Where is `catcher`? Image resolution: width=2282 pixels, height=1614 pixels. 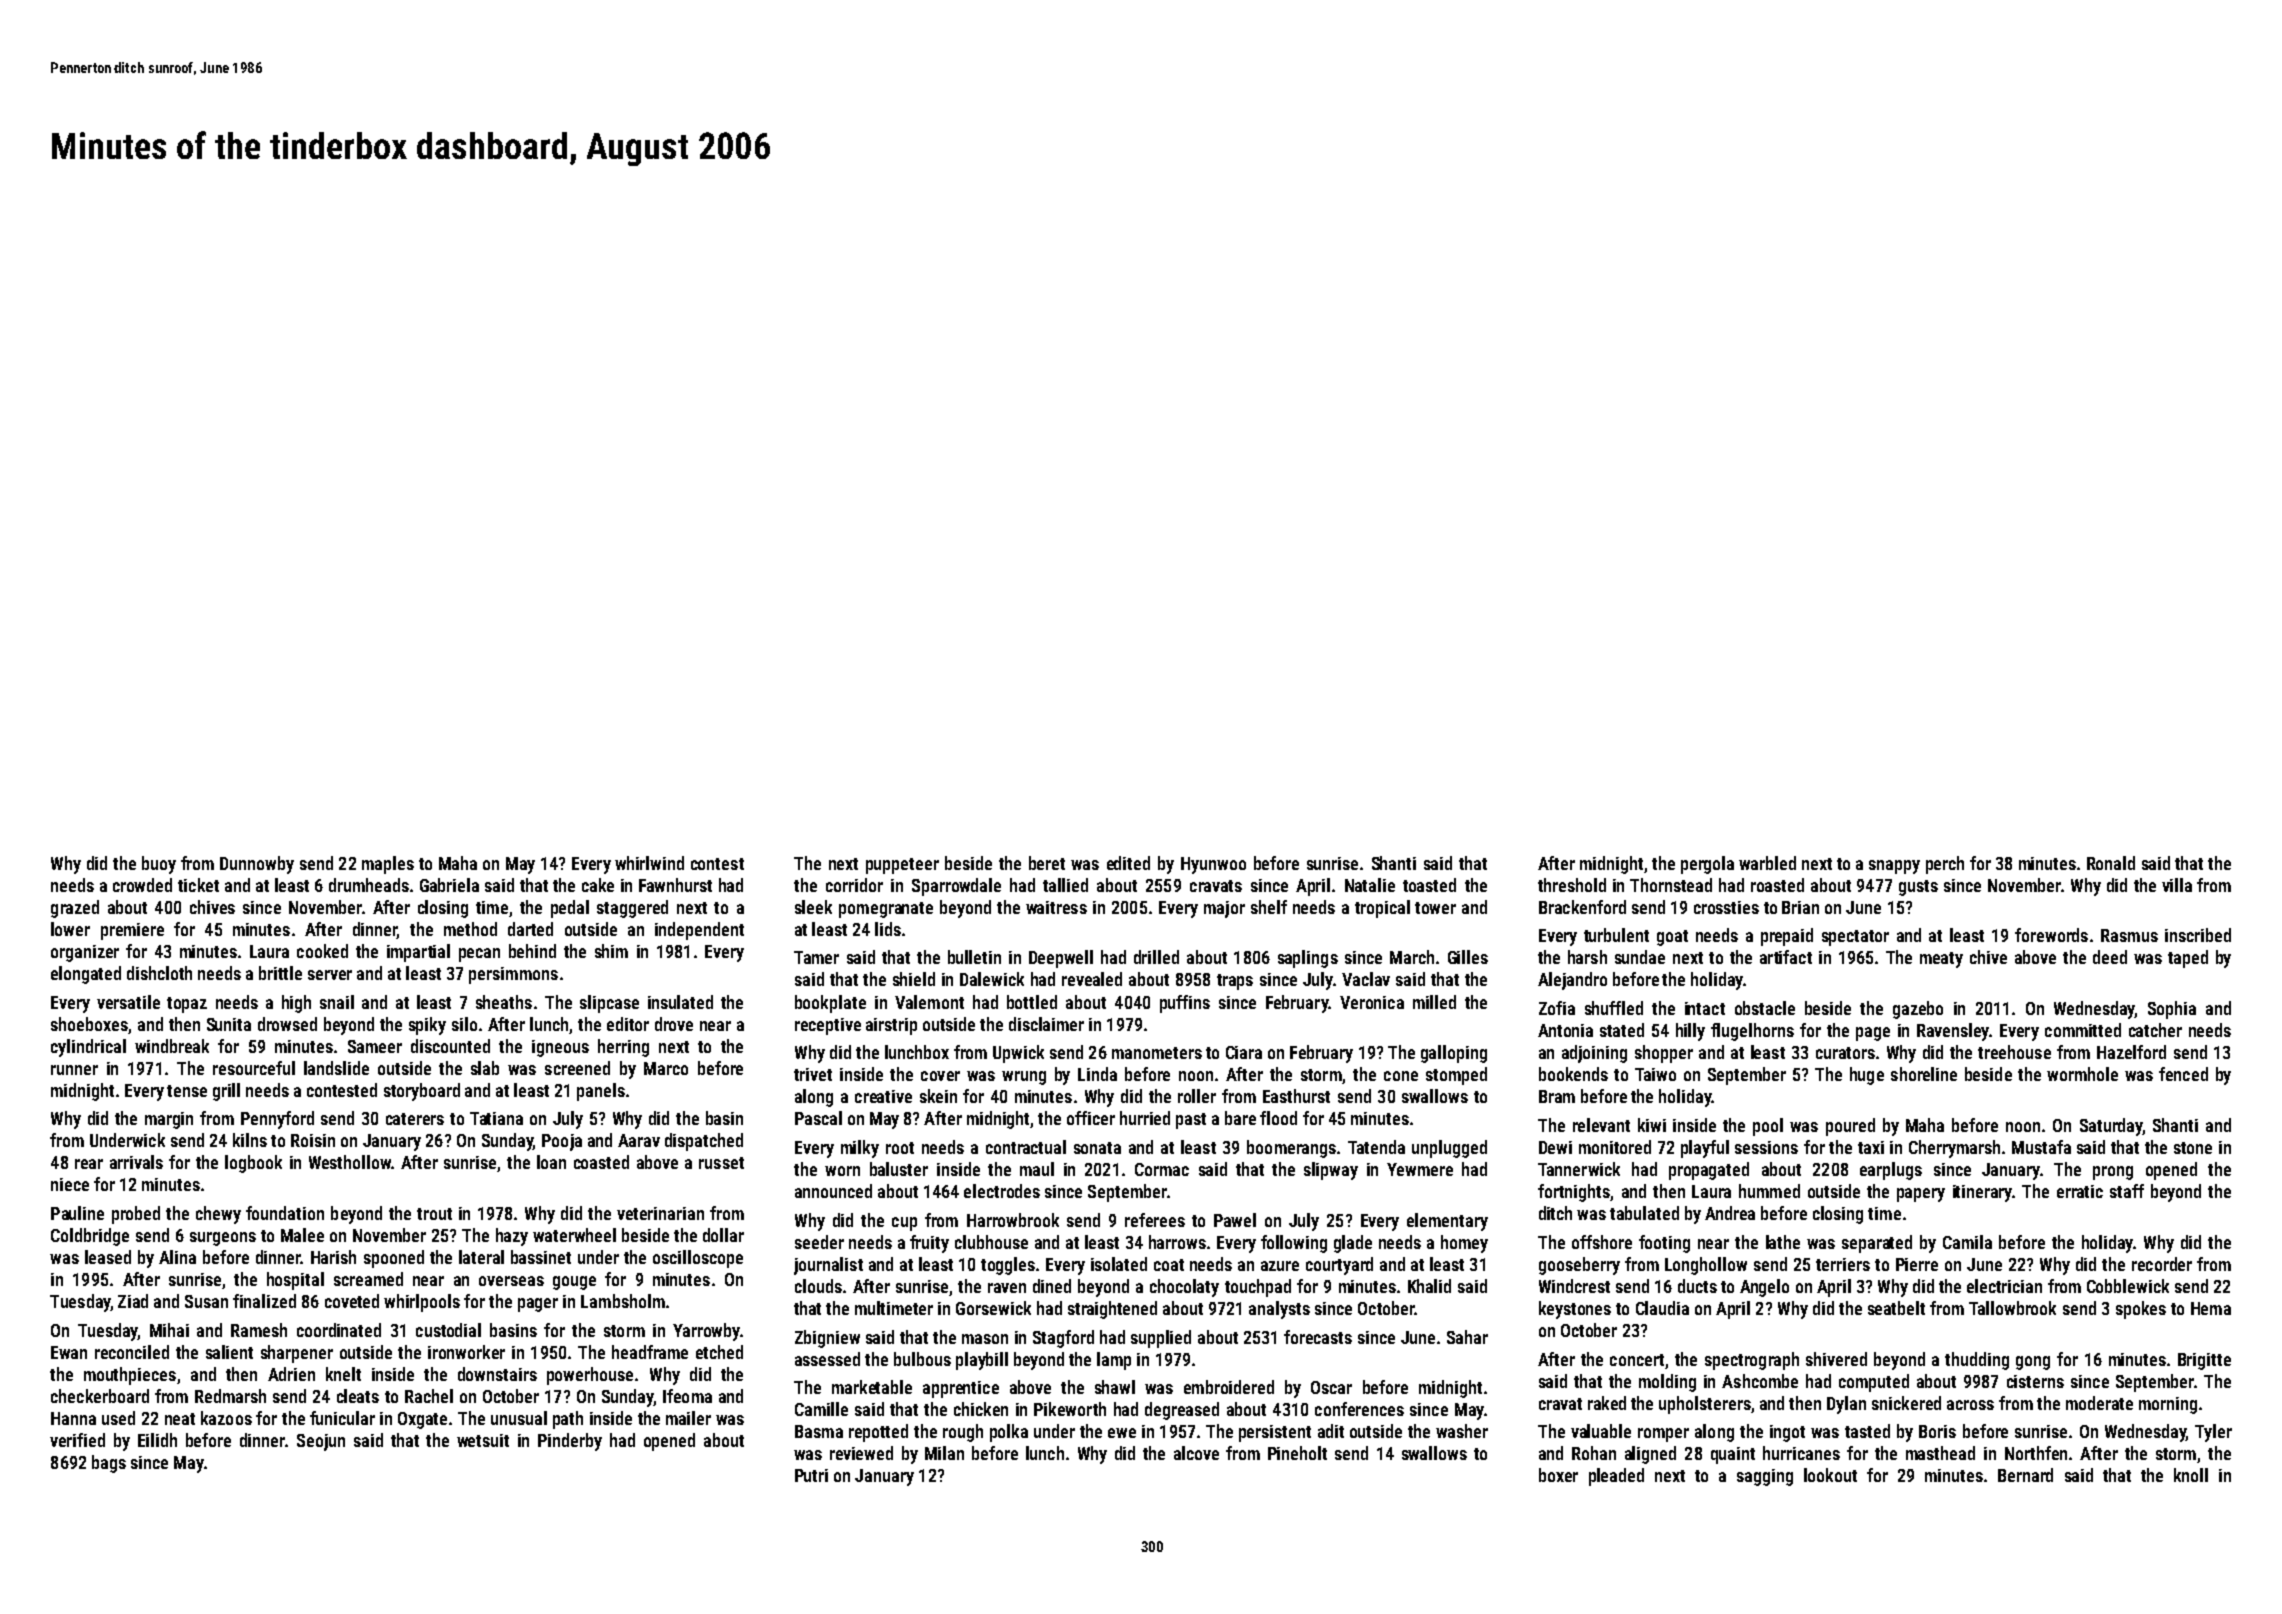
catcher is located at coordinates (2155, 1030).
